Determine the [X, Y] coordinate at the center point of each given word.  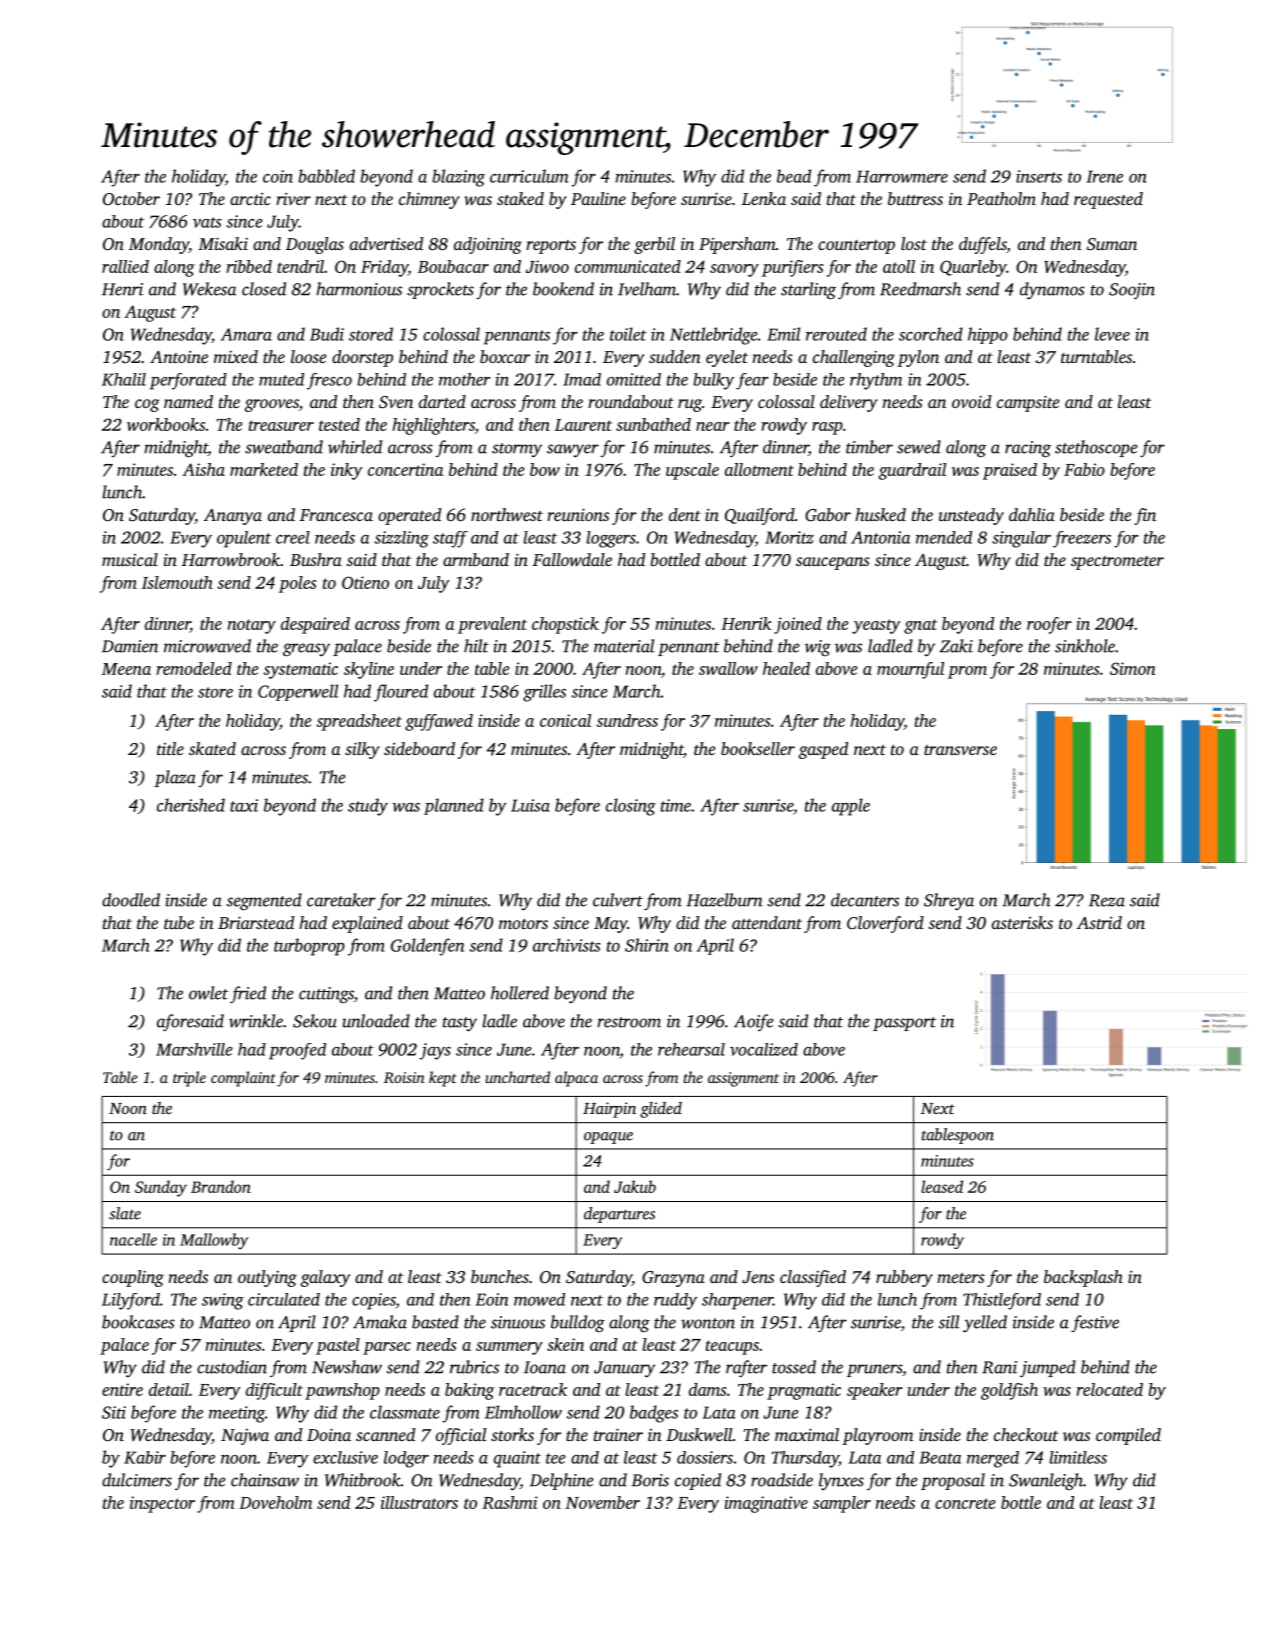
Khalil [124, 379]
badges [654, 1414]
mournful [910, 670]
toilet [628, 334]
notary [252, 626]
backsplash [1083, 1278]
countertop [856, 247]
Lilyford [131, 1301]
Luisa [530, 805]
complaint [243, 1079]
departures [619, 1215]
